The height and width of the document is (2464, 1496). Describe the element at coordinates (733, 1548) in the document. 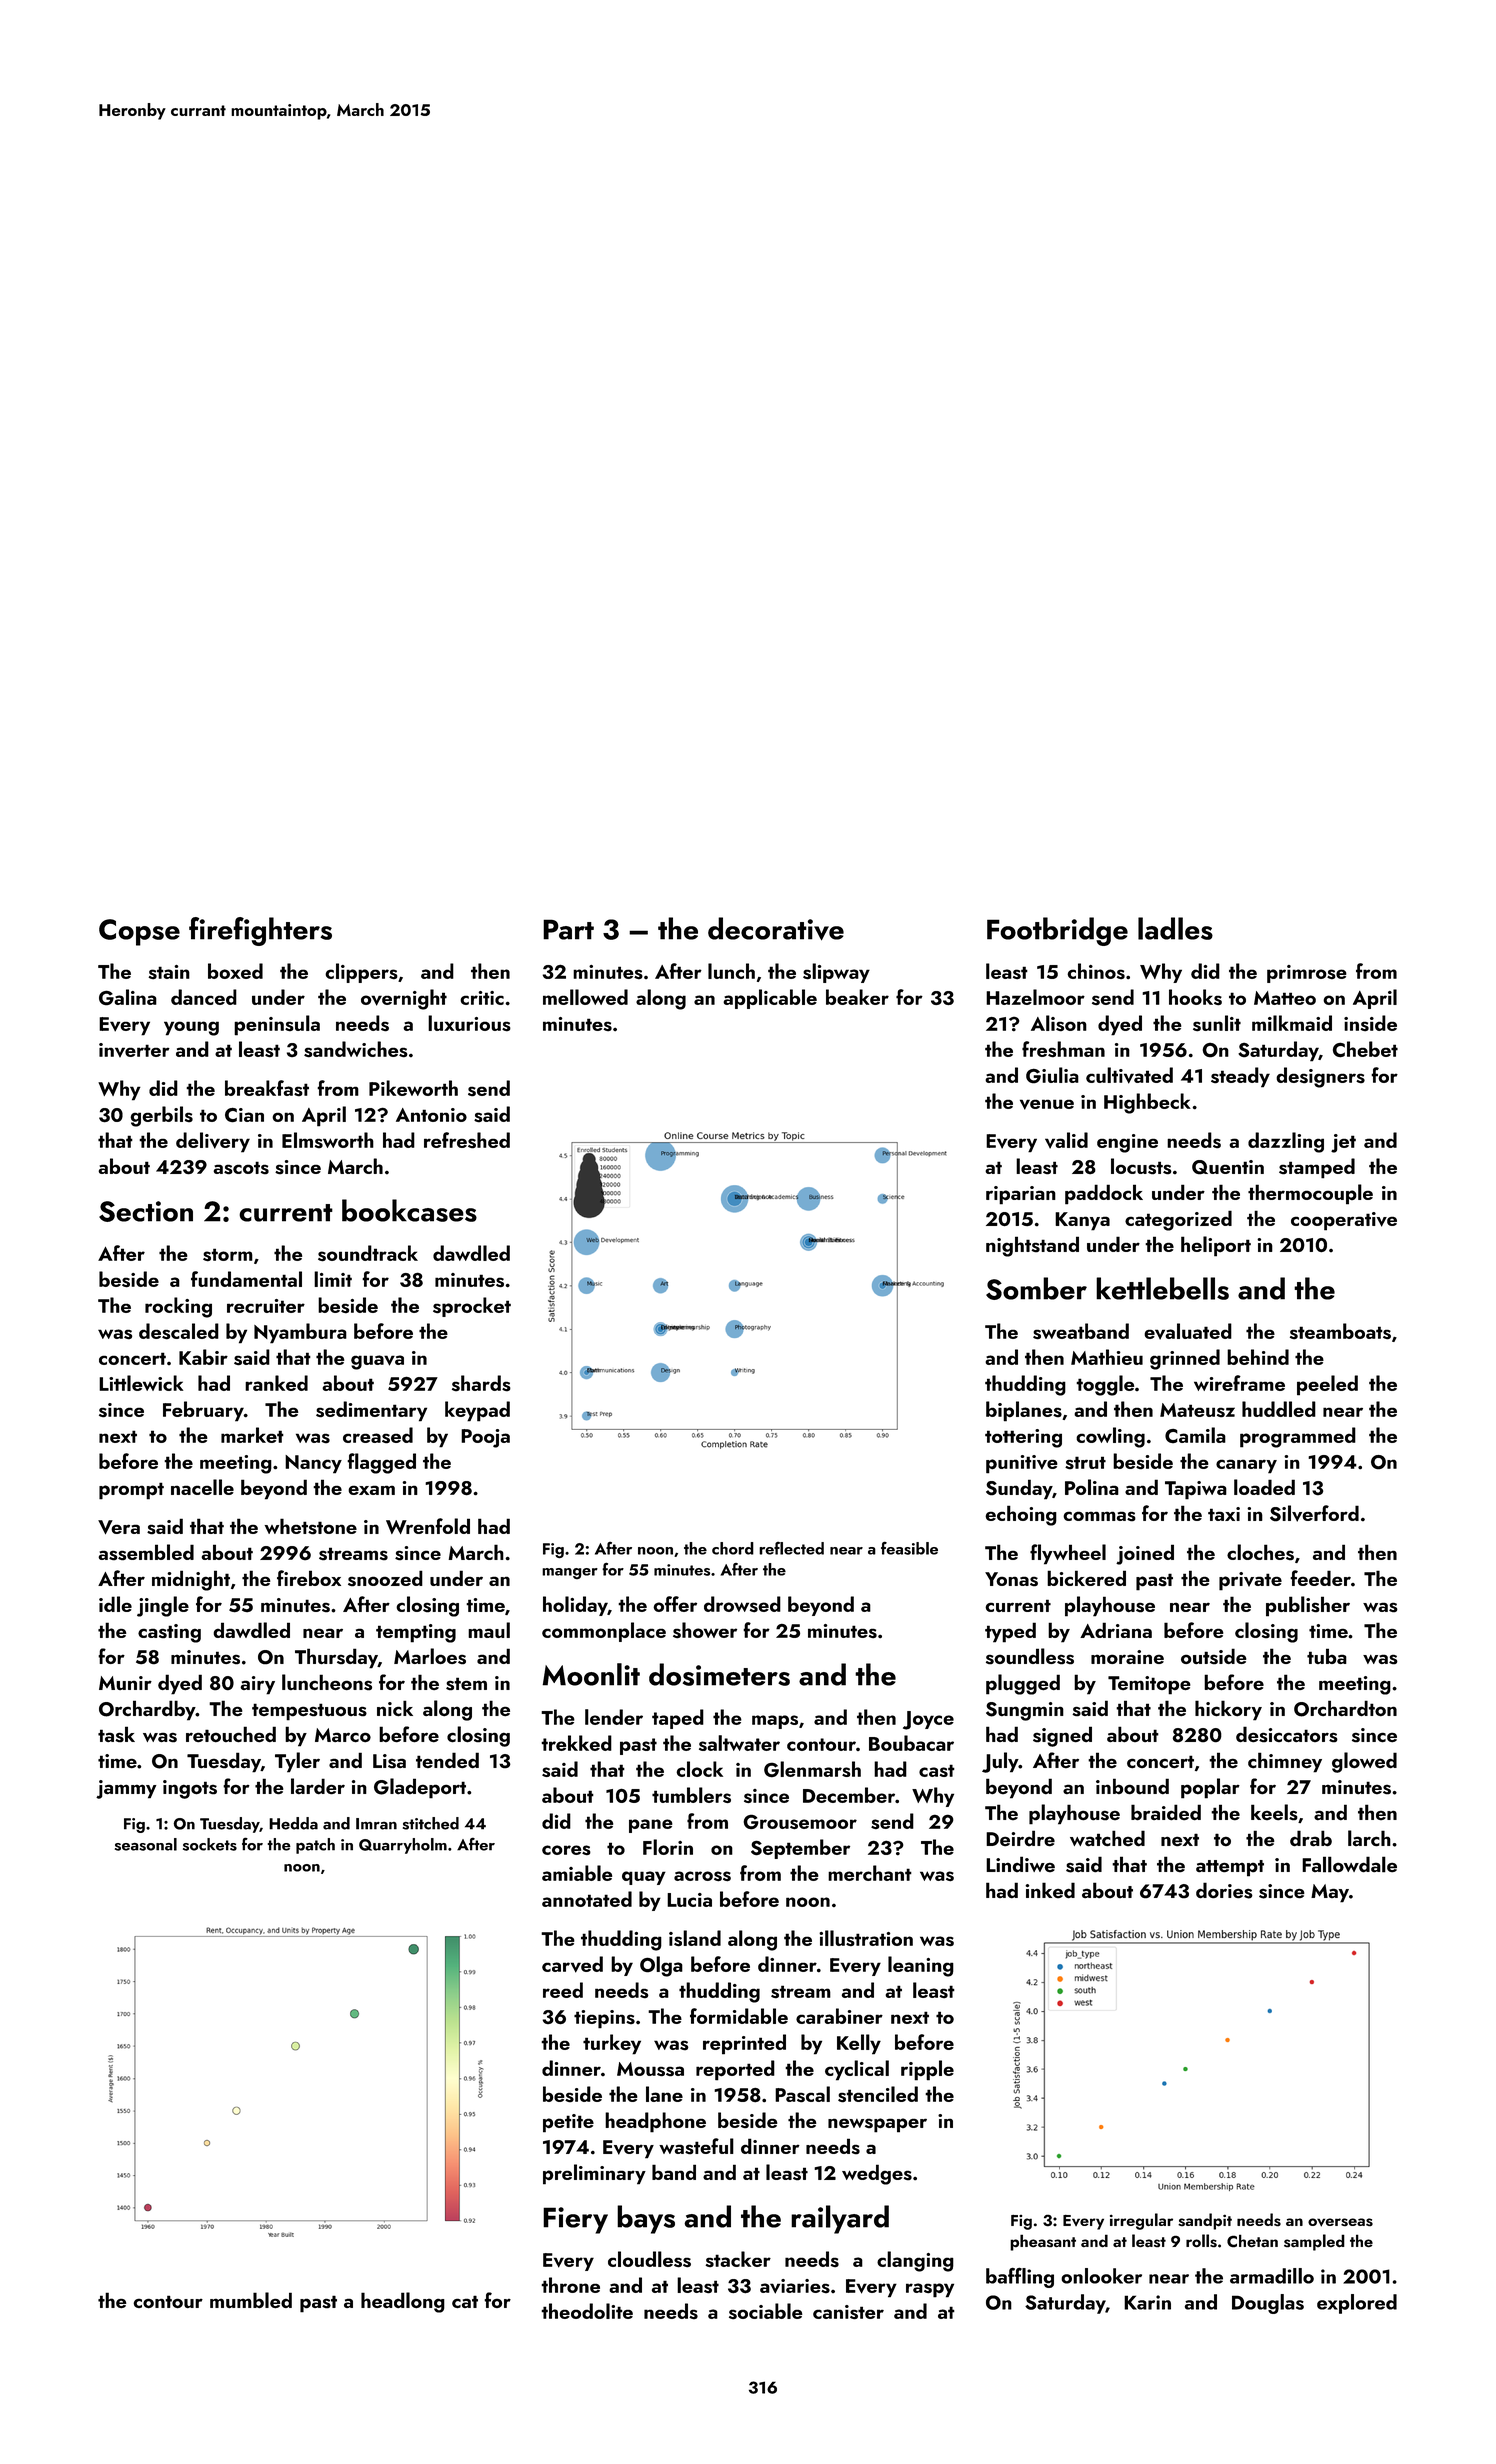

I see `chord` at that location.
